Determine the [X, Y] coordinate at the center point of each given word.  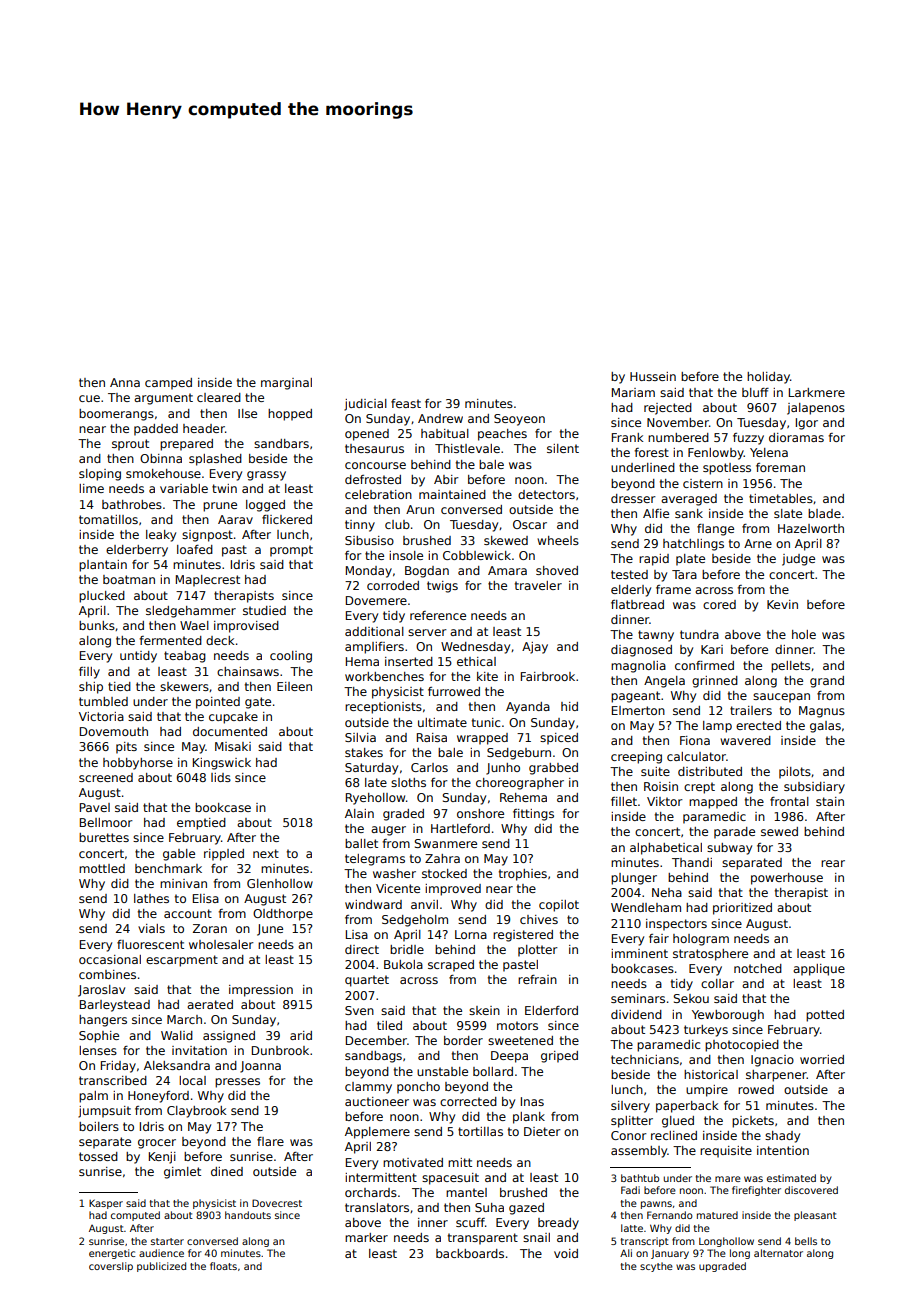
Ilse [247, 413]
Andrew [440, 418]
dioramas [796, 437]
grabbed [553, 769]
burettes [104, 837]
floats [223, 1266]
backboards [470, 1253]
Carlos [429, 767]
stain [830, 801]
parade [734, 833]
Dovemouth [114, 731]
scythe [656, 1267]
